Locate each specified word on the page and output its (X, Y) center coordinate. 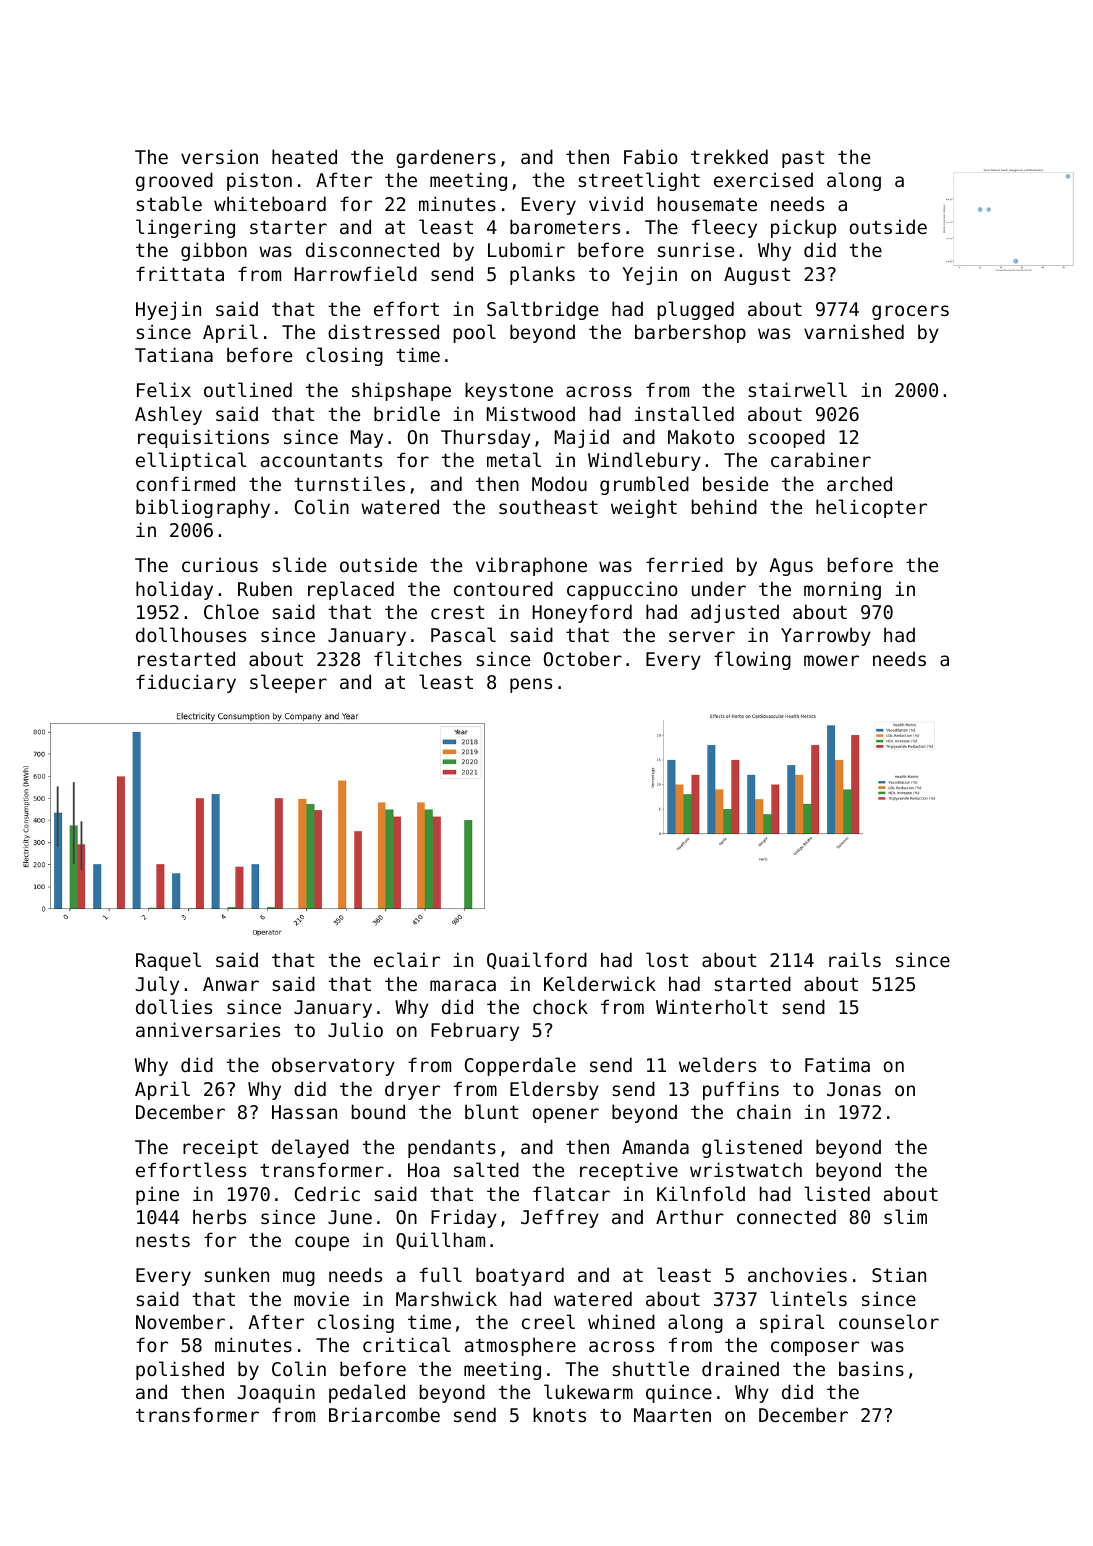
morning (842, 590)
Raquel (168, 961)
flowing (752, 660)
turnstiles (349, 483)
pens (531, 685)
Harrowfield (355, 273)
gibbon (214, 251)
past (803, 159)
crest (457, 612)
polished (180, 1370)
